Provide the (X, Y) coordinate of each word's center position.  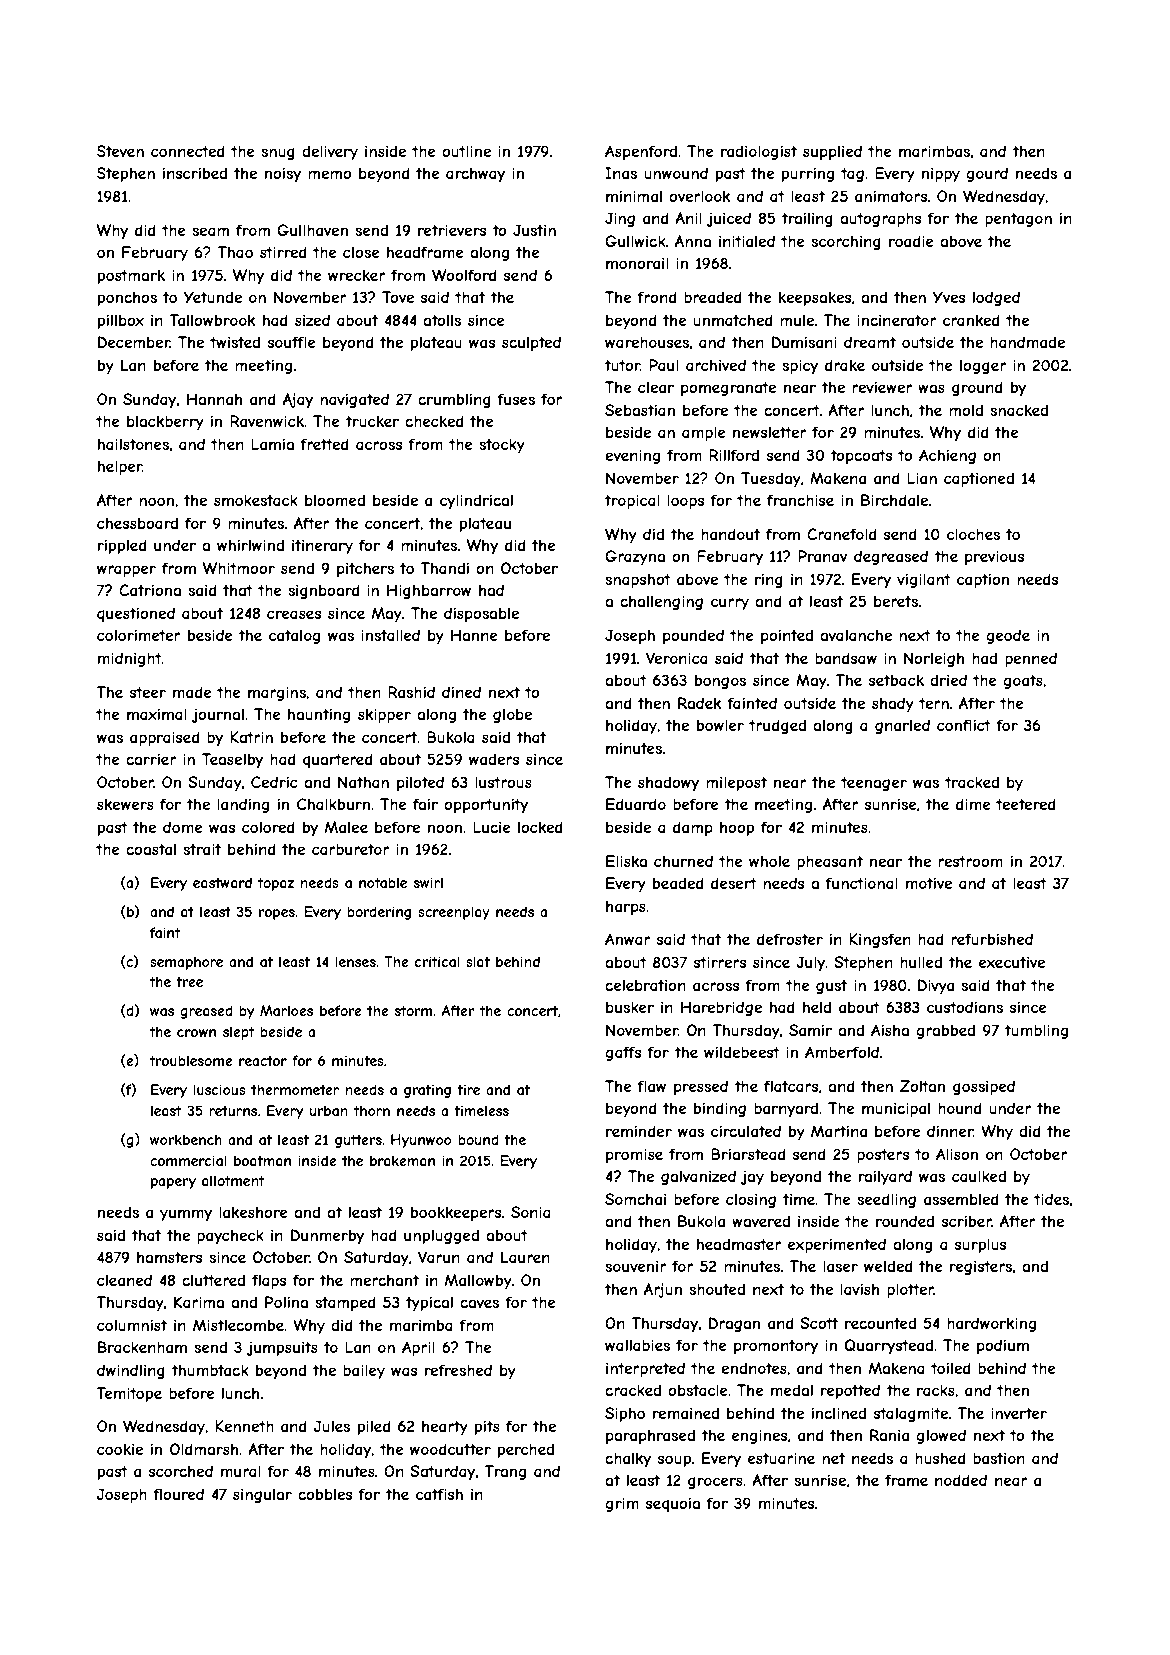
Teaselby (232, 760)
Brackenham (142, 1347)
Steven (120, 151)
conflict (964, 725)
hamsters (169, 1257)
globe (512, 715)
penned (1031, 659)
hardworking (991, 1324)
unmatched (733, 320)
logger (983, 367)
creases (294, 614)
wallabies (637, 1345)
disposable (481, 614)
